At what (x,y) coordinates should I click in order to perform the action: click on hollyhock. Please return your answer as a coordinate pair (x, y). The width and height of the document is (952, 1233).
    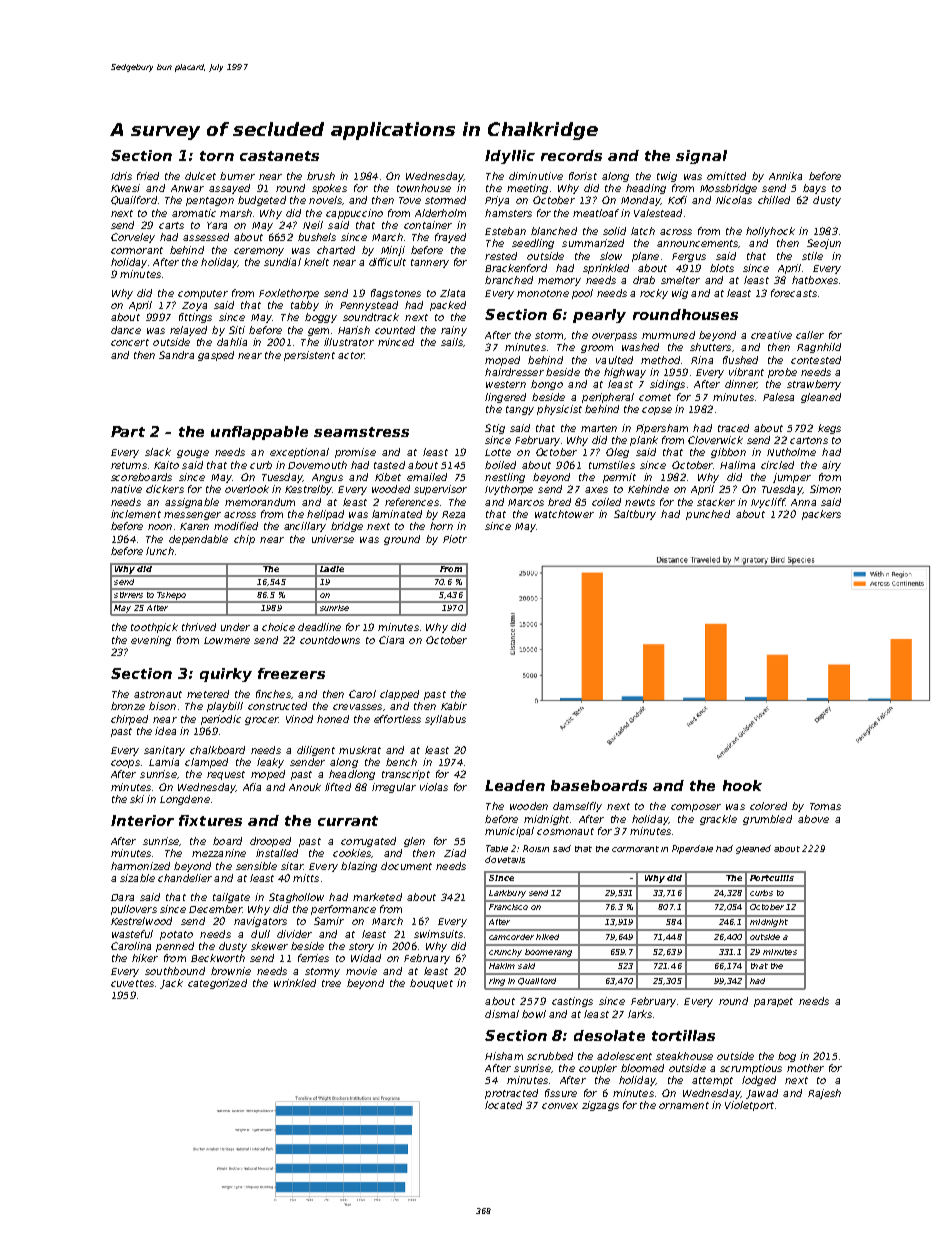
    Looking at the image, I should click on (770, 232).
